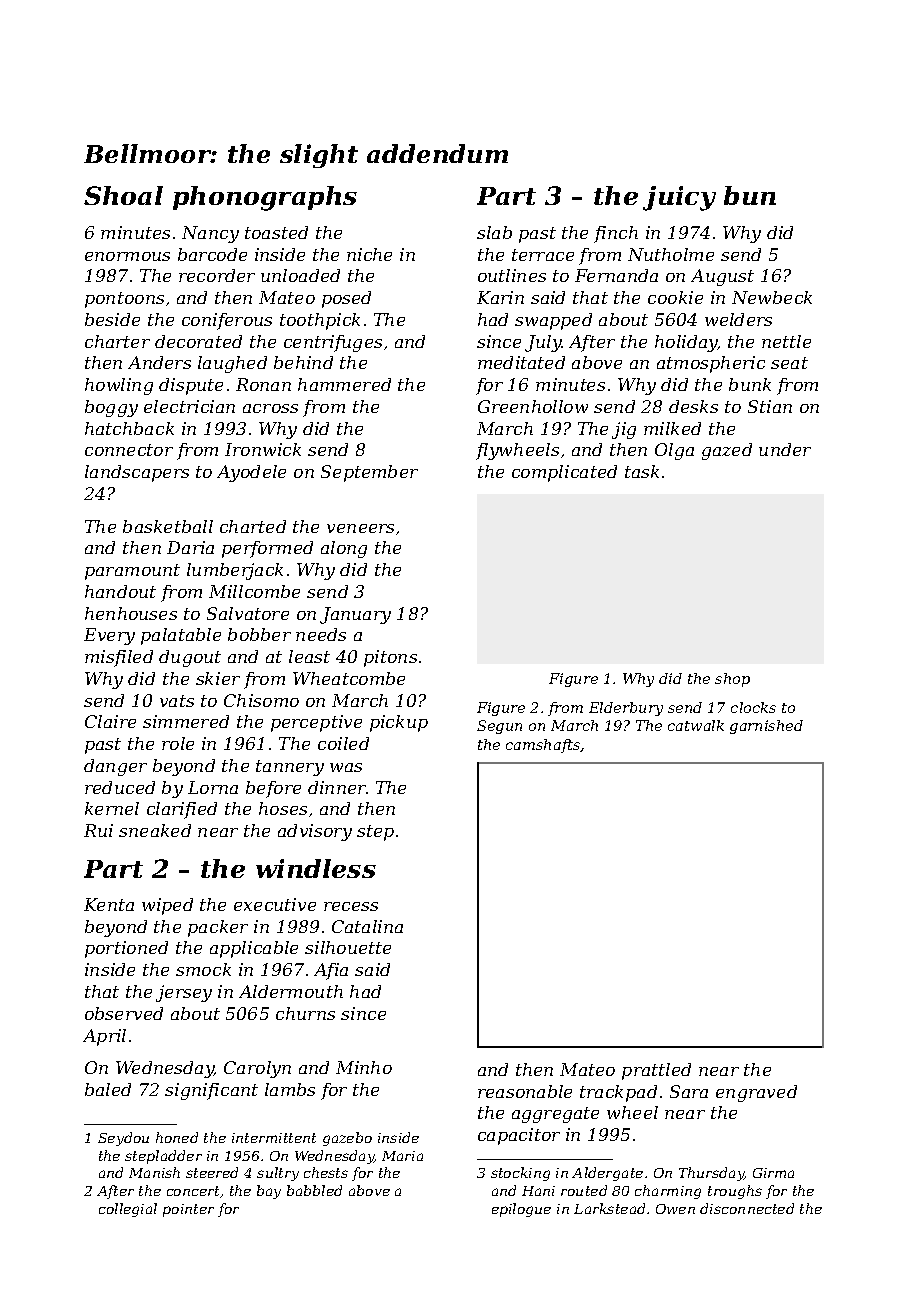  I want to click on juicy, so click(679, 198).
